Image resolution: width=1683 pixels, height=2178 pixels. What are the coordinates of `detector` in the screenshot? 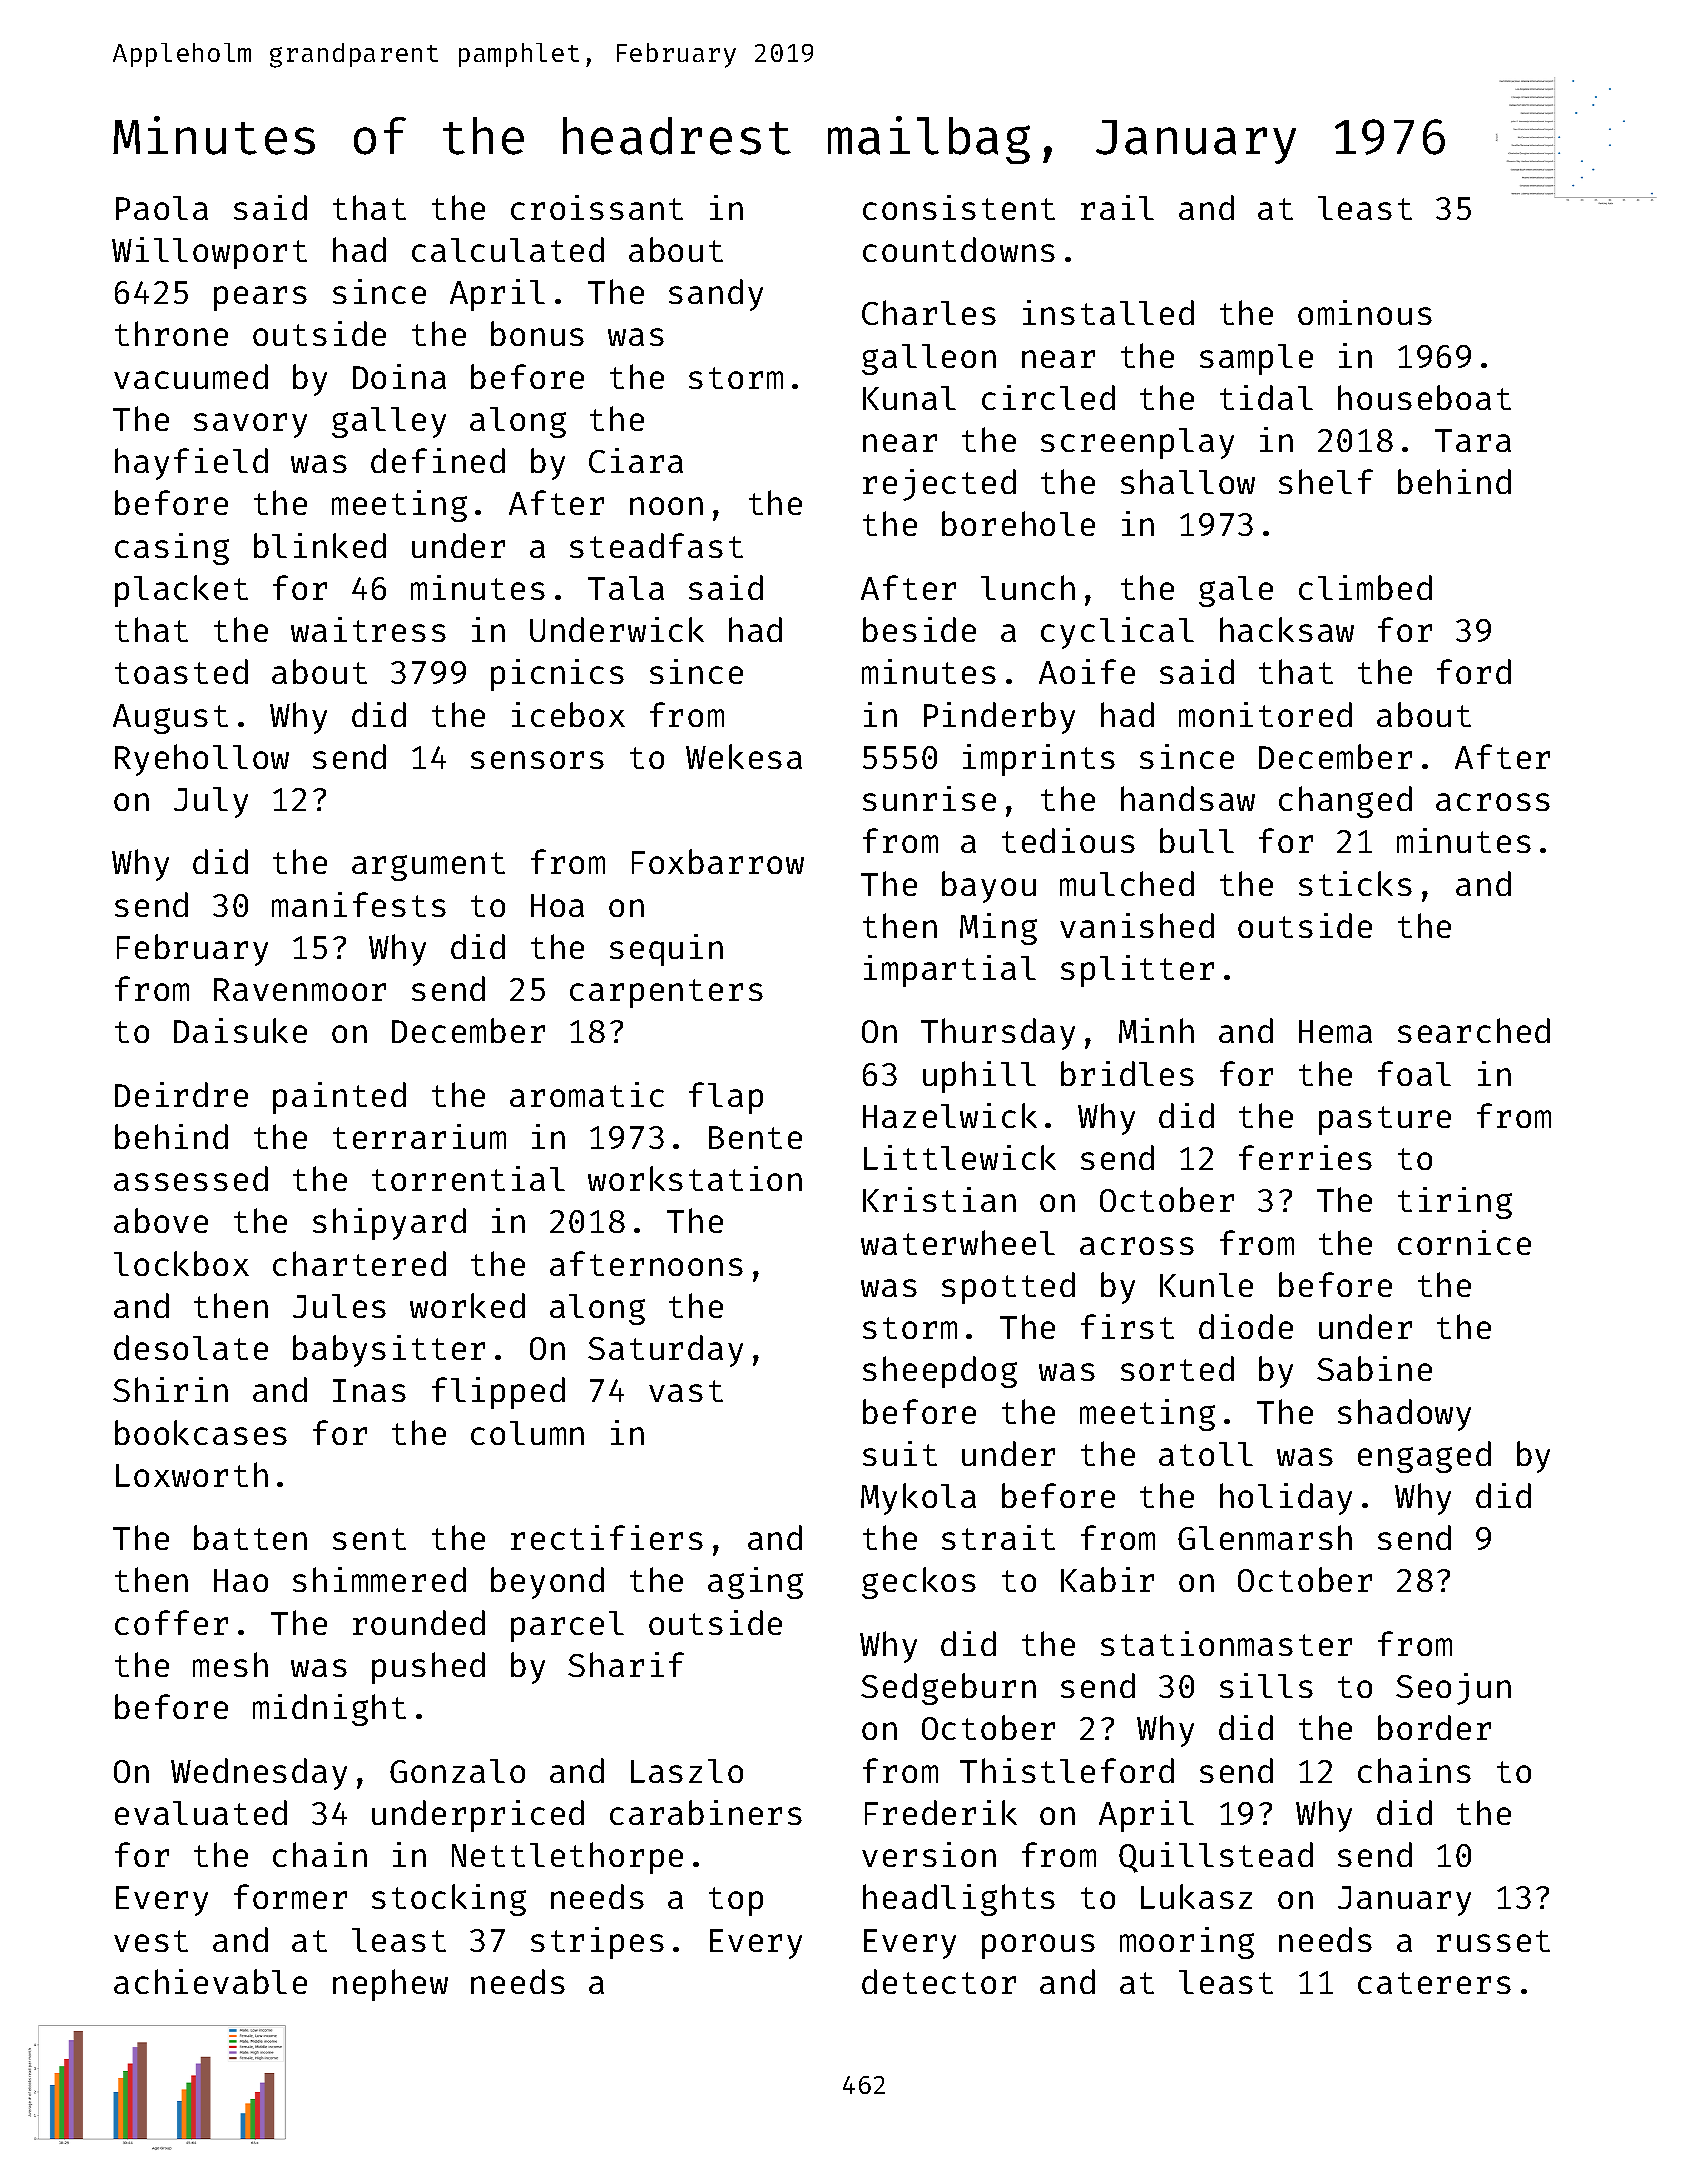 It's located at (939, 1981).
